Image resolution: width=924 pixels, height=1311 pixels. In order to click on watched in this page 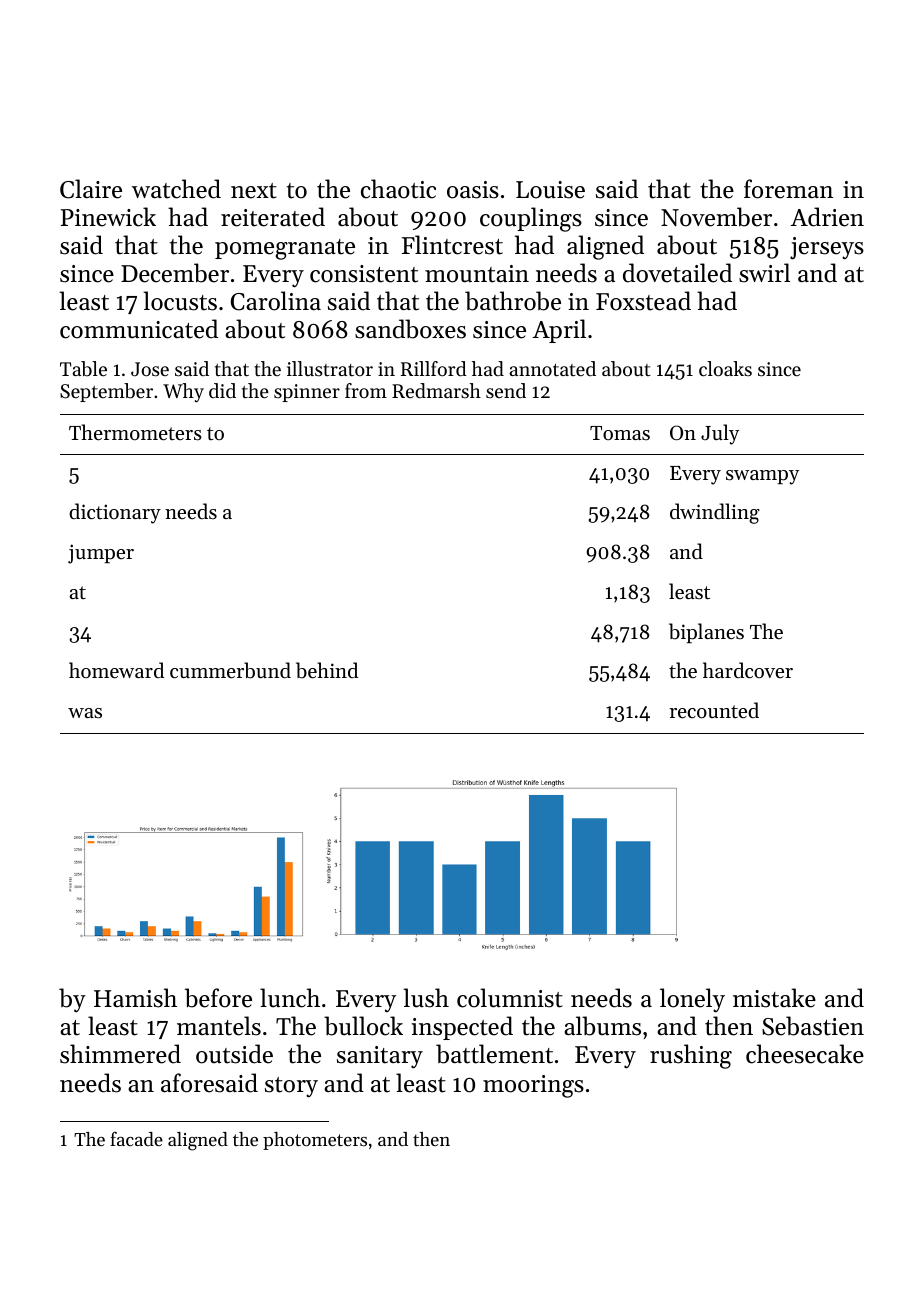, I will do `click(176, 189)`.
